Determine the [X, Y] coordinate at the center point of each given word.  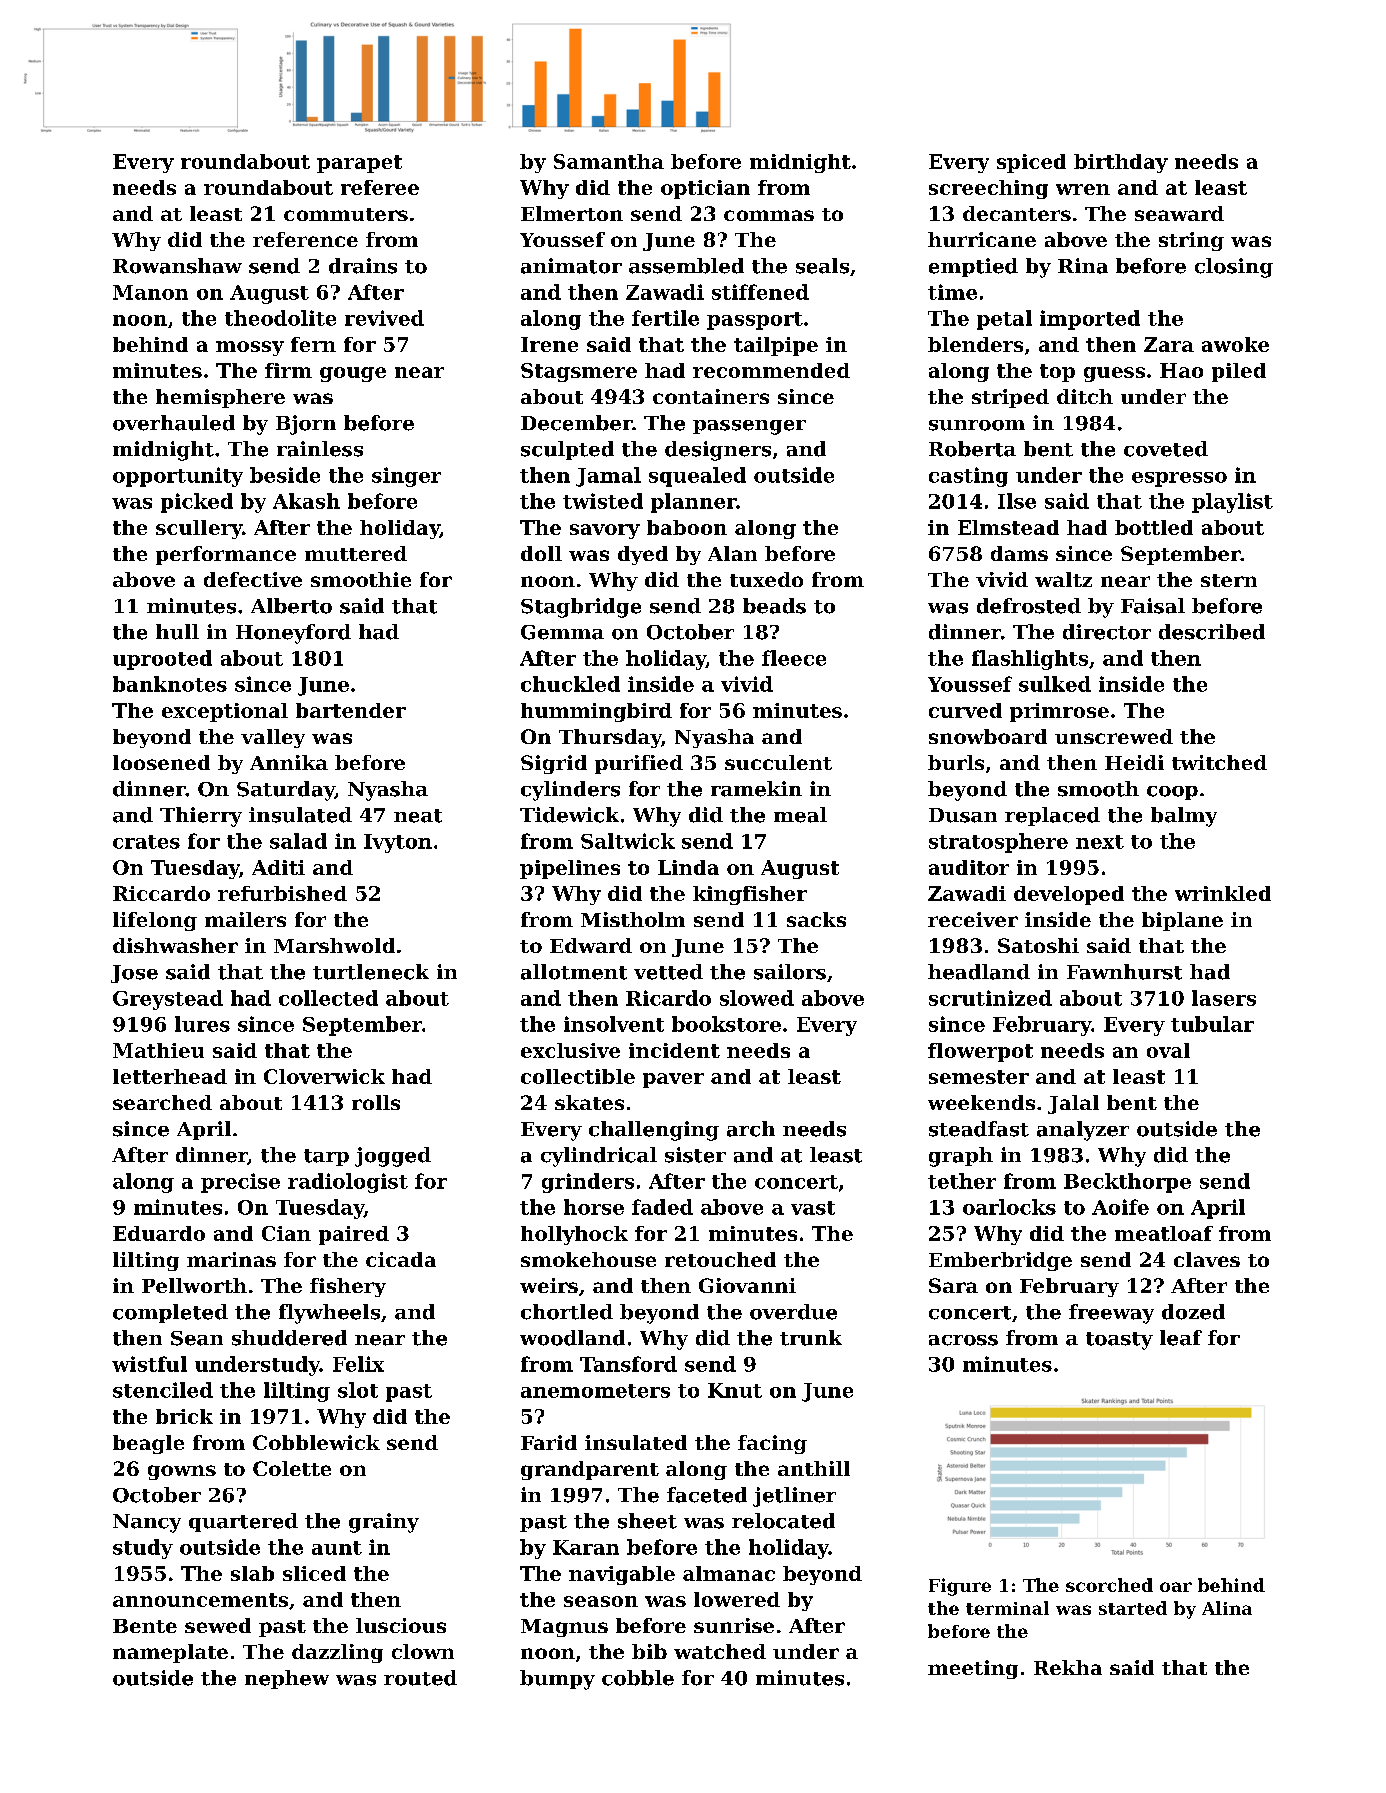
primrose [1059, 712]
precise [240, 1183]
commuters [346, 214]
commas [769, 215]
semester [979, 1077]
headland [979, 972]
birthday [1121, 163]
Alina [1227, 1608]
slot [358, 1390]
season [601, 1601]
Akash [306, 501]
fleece [794, 658]
